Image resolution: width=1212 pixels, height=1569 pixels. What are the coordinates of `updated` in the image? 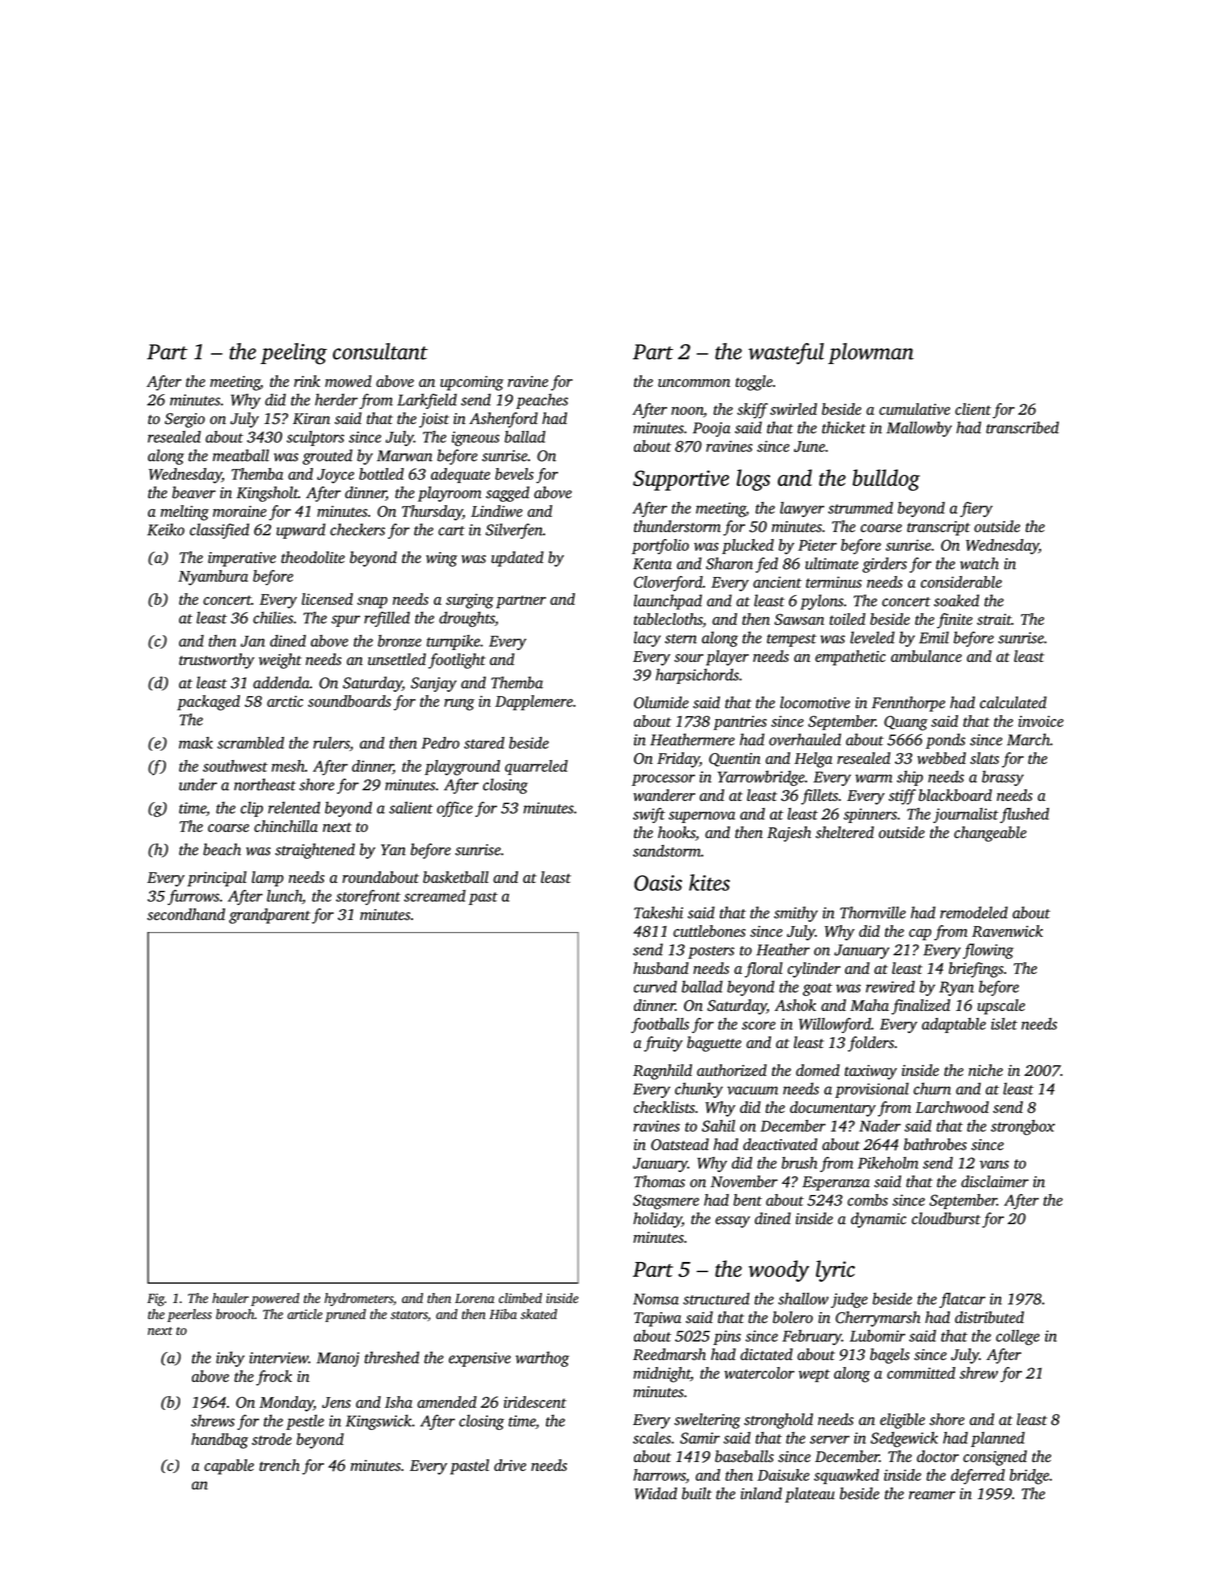 It's located at (517, 559).
